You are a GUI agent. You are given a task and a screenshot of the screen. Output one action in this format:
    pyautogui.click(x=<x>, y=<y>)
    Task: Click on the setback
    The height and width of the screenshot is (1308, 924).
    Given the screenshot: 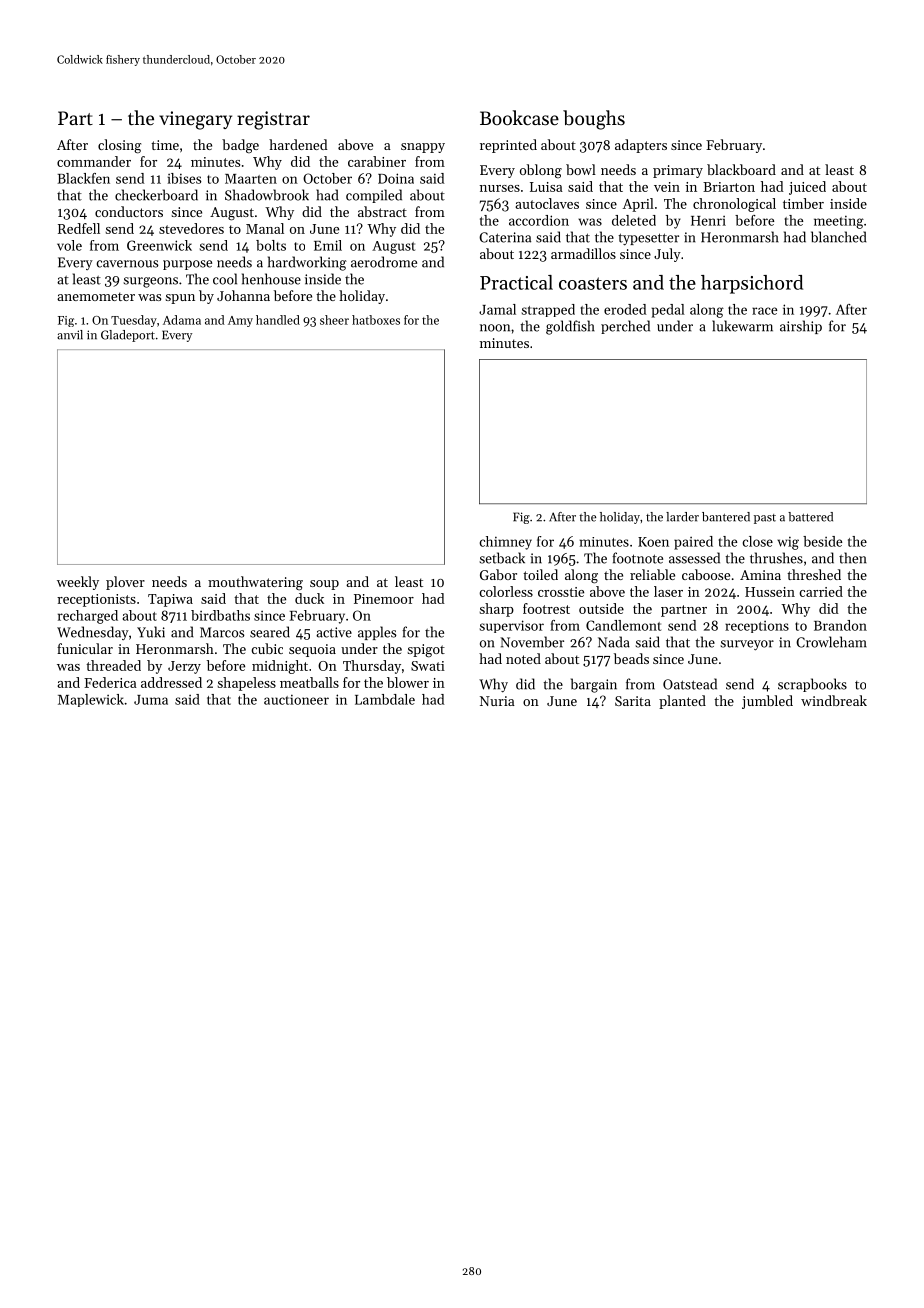 What is the action you would take?
    pyautogui.click(x=502, y=558)
